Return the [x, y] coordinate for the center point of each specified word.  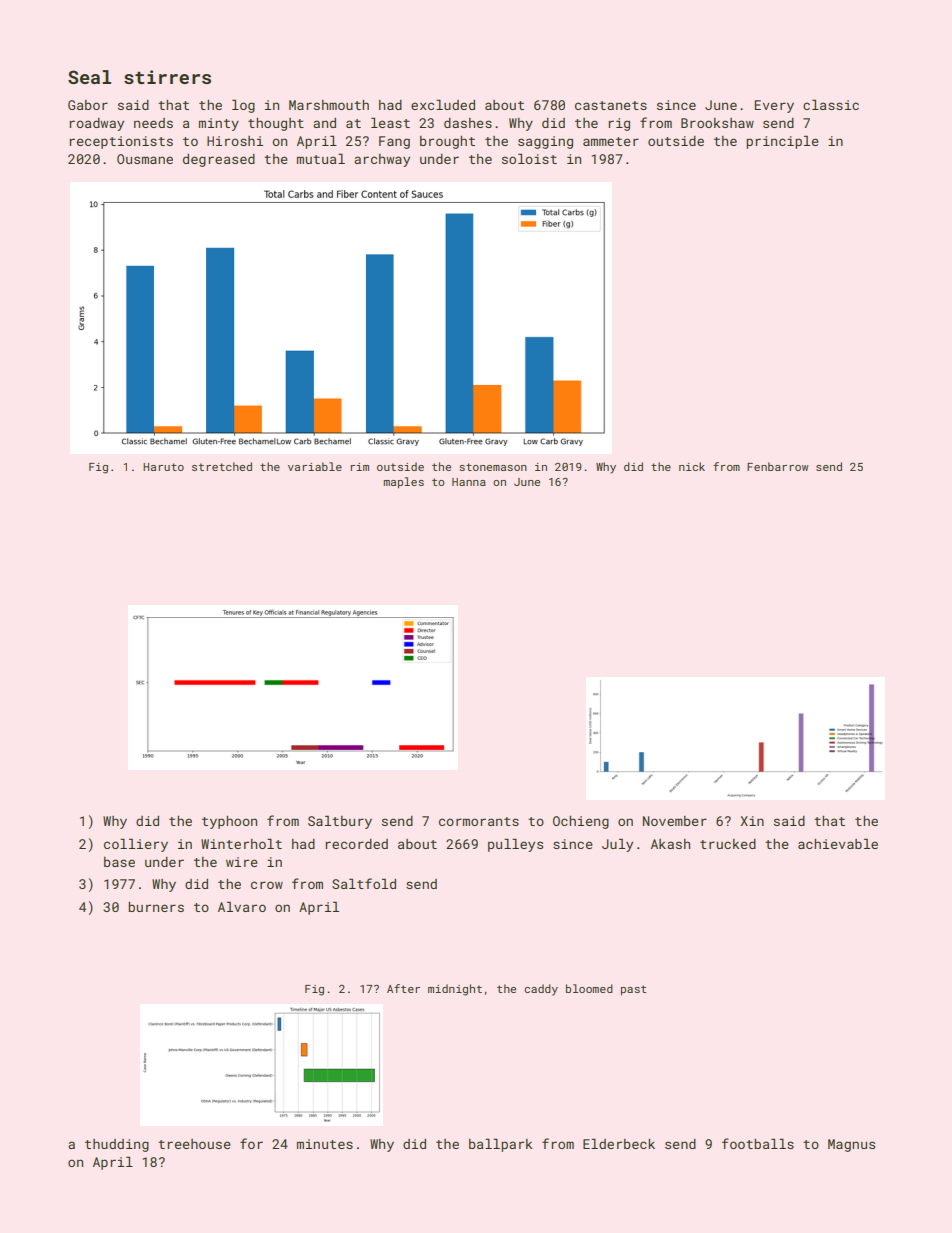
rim [360, 467]
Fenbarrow [778, 466]
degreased [219, 160]
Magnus [851, 1145]
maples [404, 483]
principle [782, 142]
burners [156, 907]
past [633, 990]
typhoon [229, 822]
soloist [529, 158]
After [403, 988]
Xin [752, 821]
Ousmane [145, 159]
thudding [117, 1145]
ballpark [501, 1145]
